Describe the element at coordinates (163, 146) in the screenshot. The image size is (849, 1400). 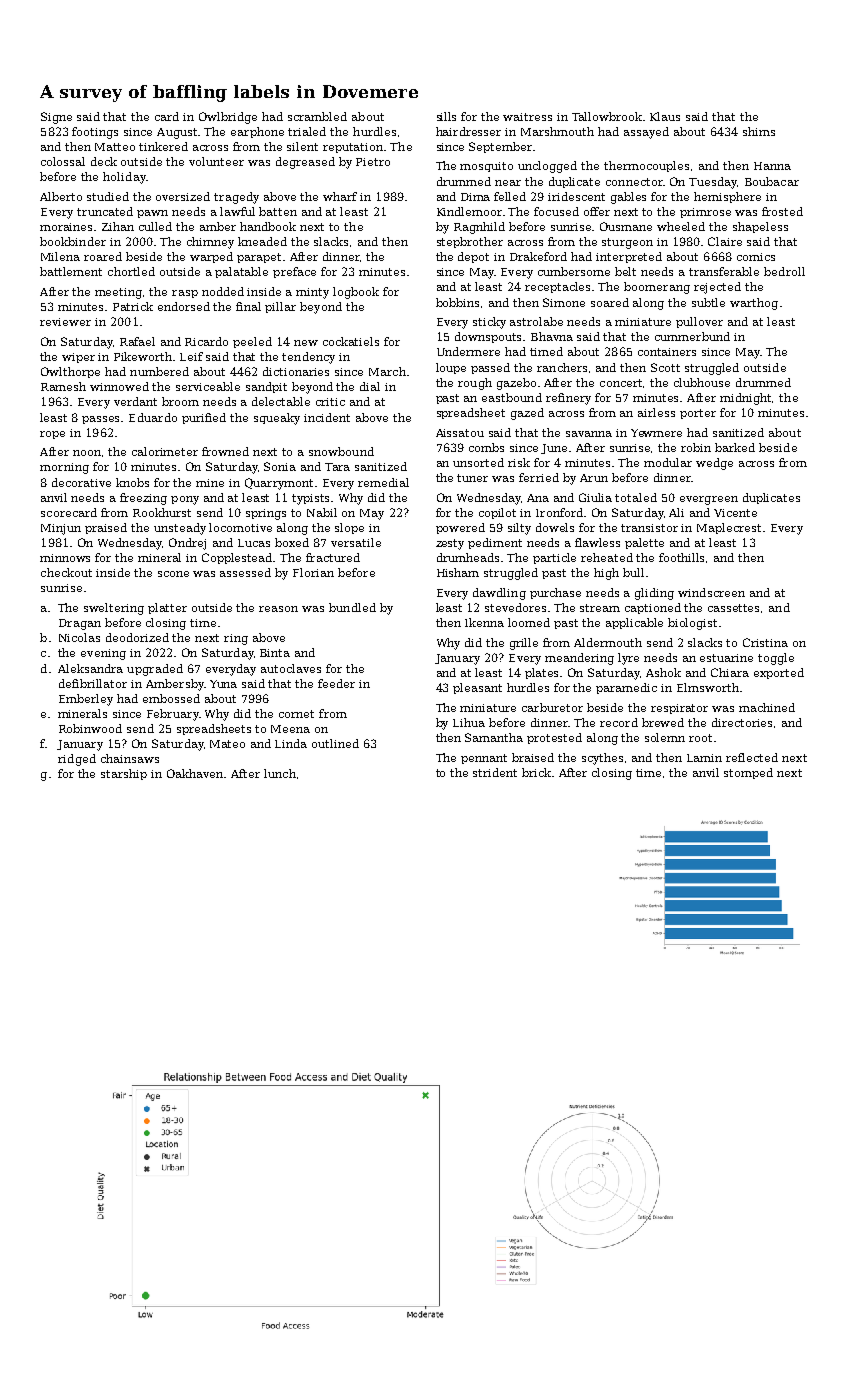
I see `tinkered` at that location.
